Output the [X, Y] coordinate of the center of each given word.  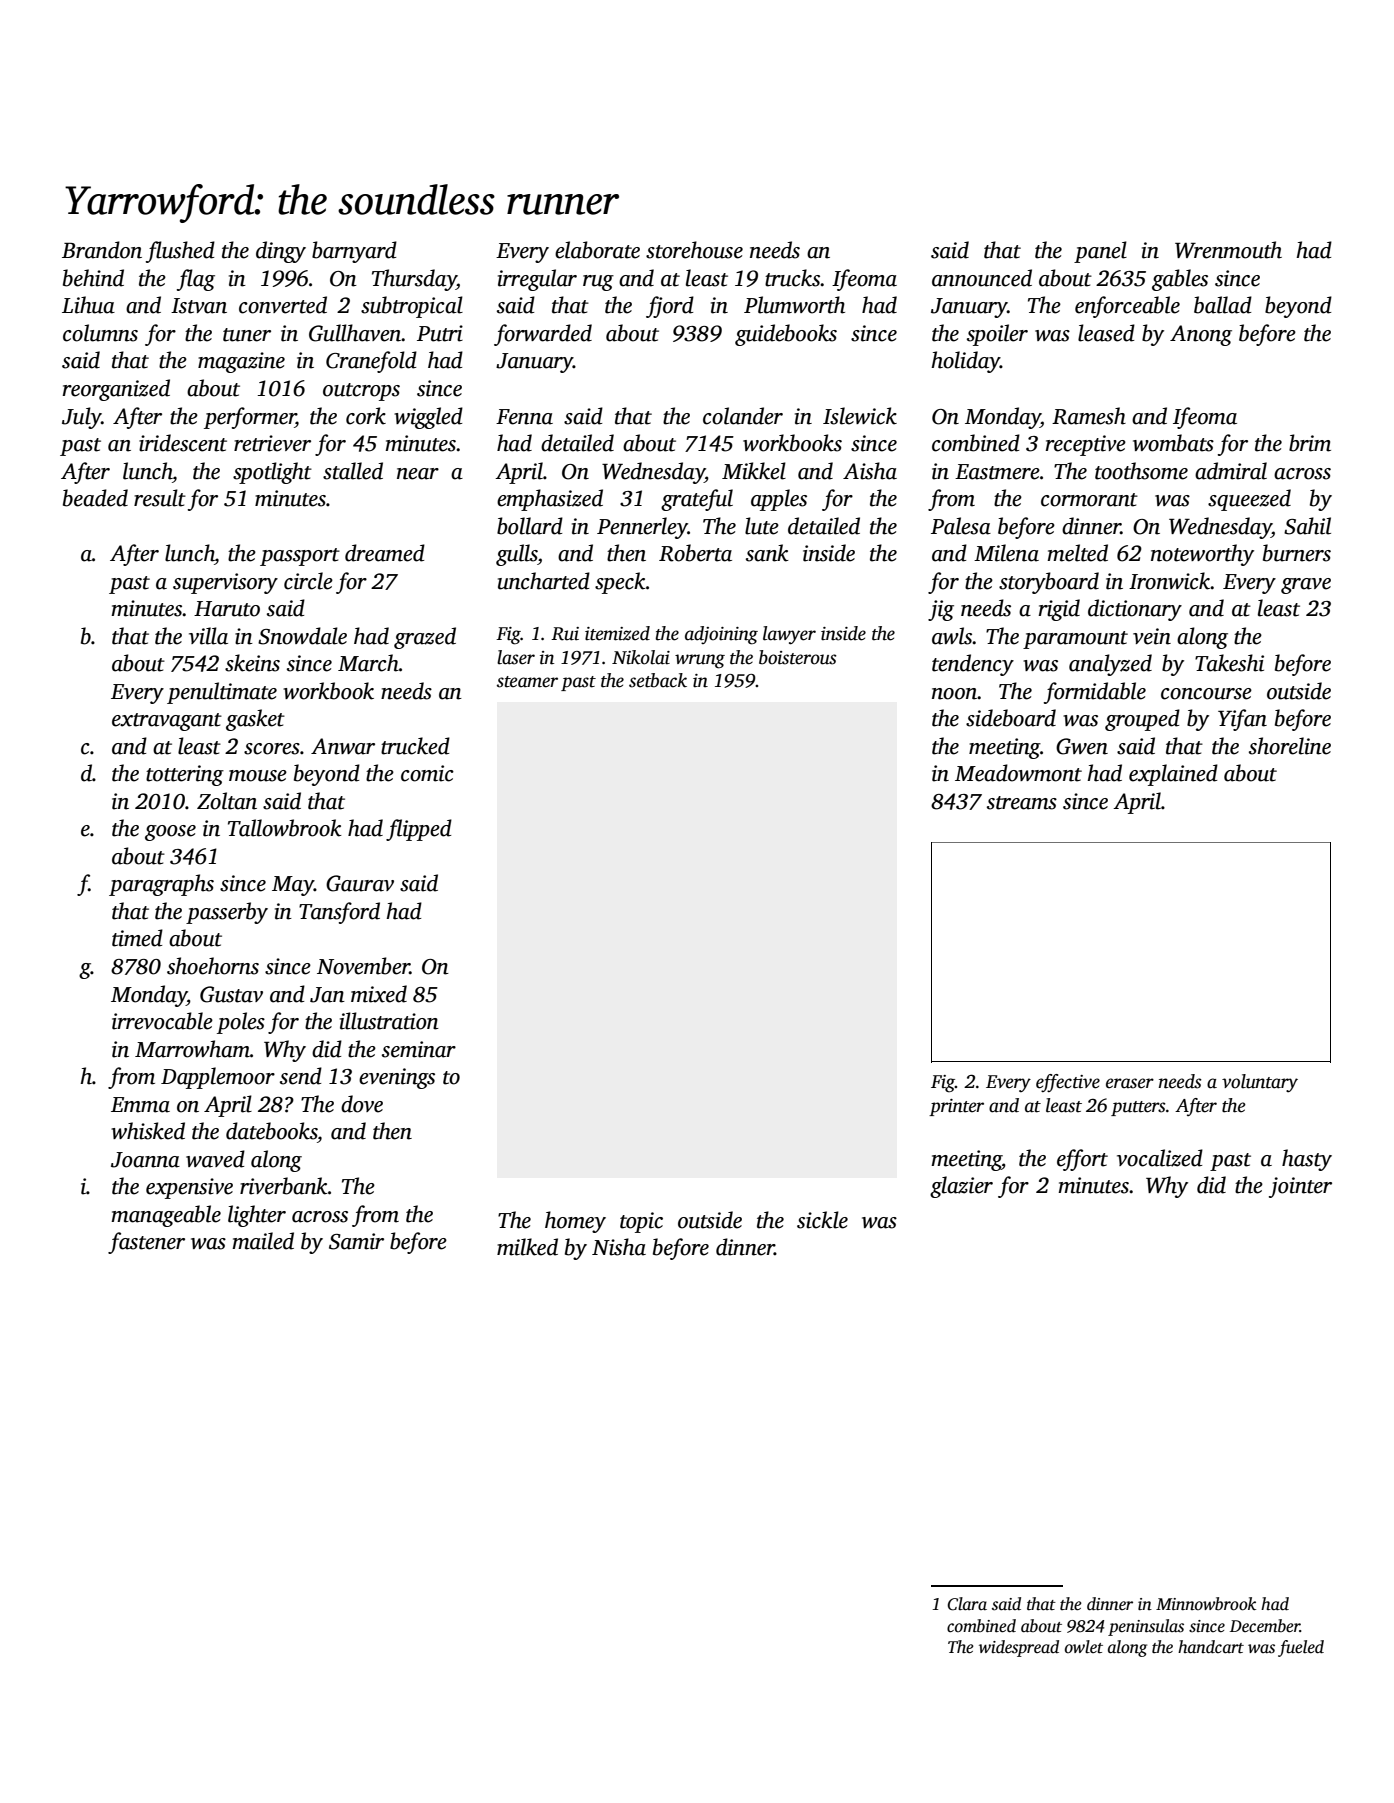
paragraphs [161, 885]
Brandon [102, 250]
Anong [1201, 335]
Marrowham [192, 1049]
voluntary [1260, 1083]
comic [427, 773]
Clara [967, 1604]
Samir [356, 1241]
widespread [1019, 1648]
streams [1022, 803]
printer [956, 1107]
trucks [793, 278]
